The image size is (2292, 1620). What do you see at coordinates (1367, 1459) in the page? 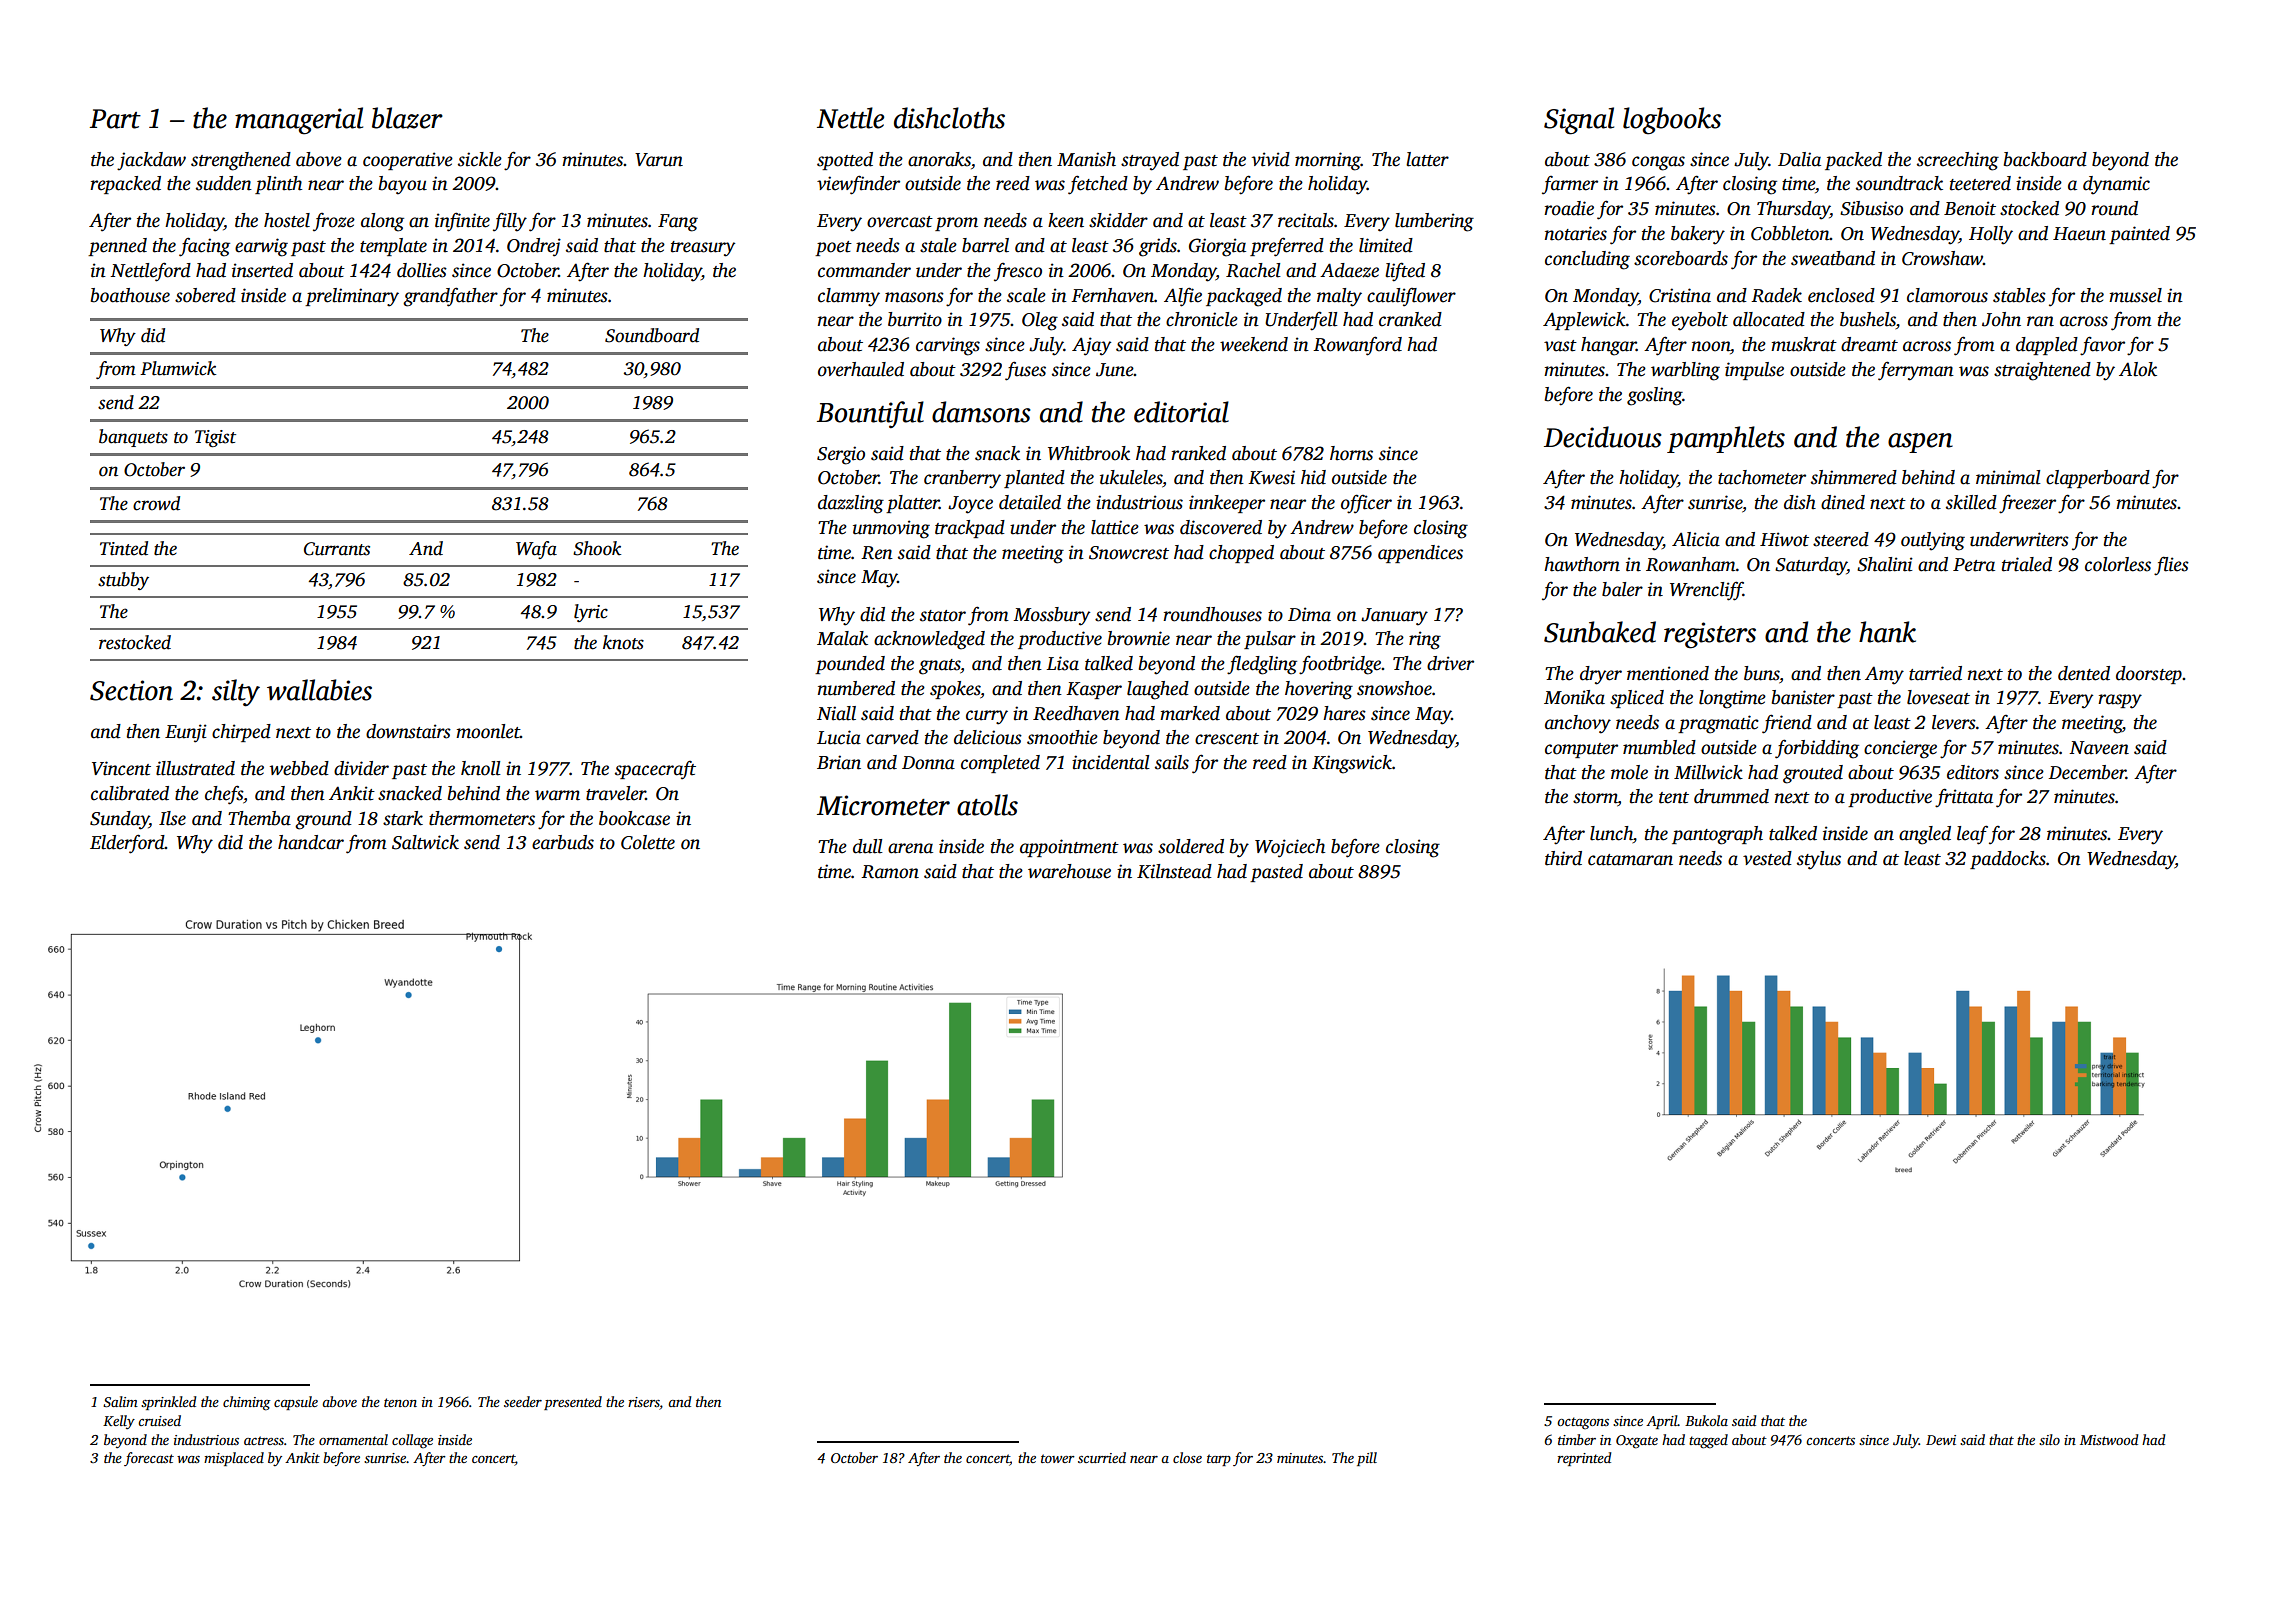
I see `pill` at bounding box center [1367, 1459].
